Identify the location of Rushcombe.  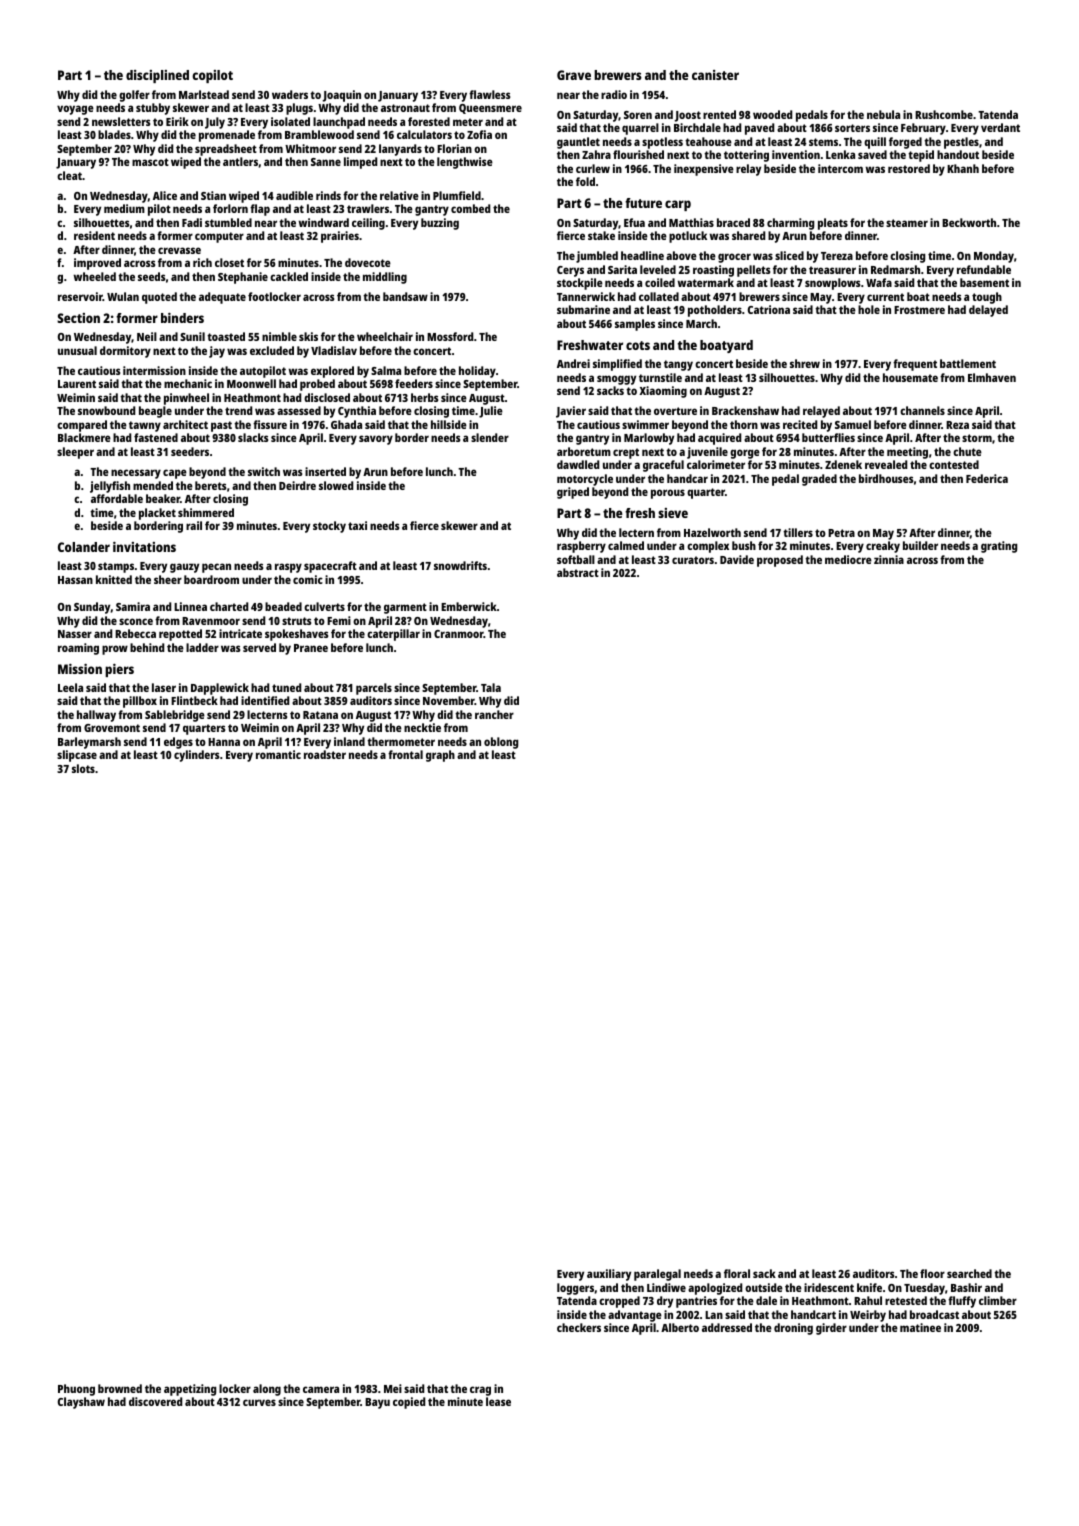
(944, 114).
